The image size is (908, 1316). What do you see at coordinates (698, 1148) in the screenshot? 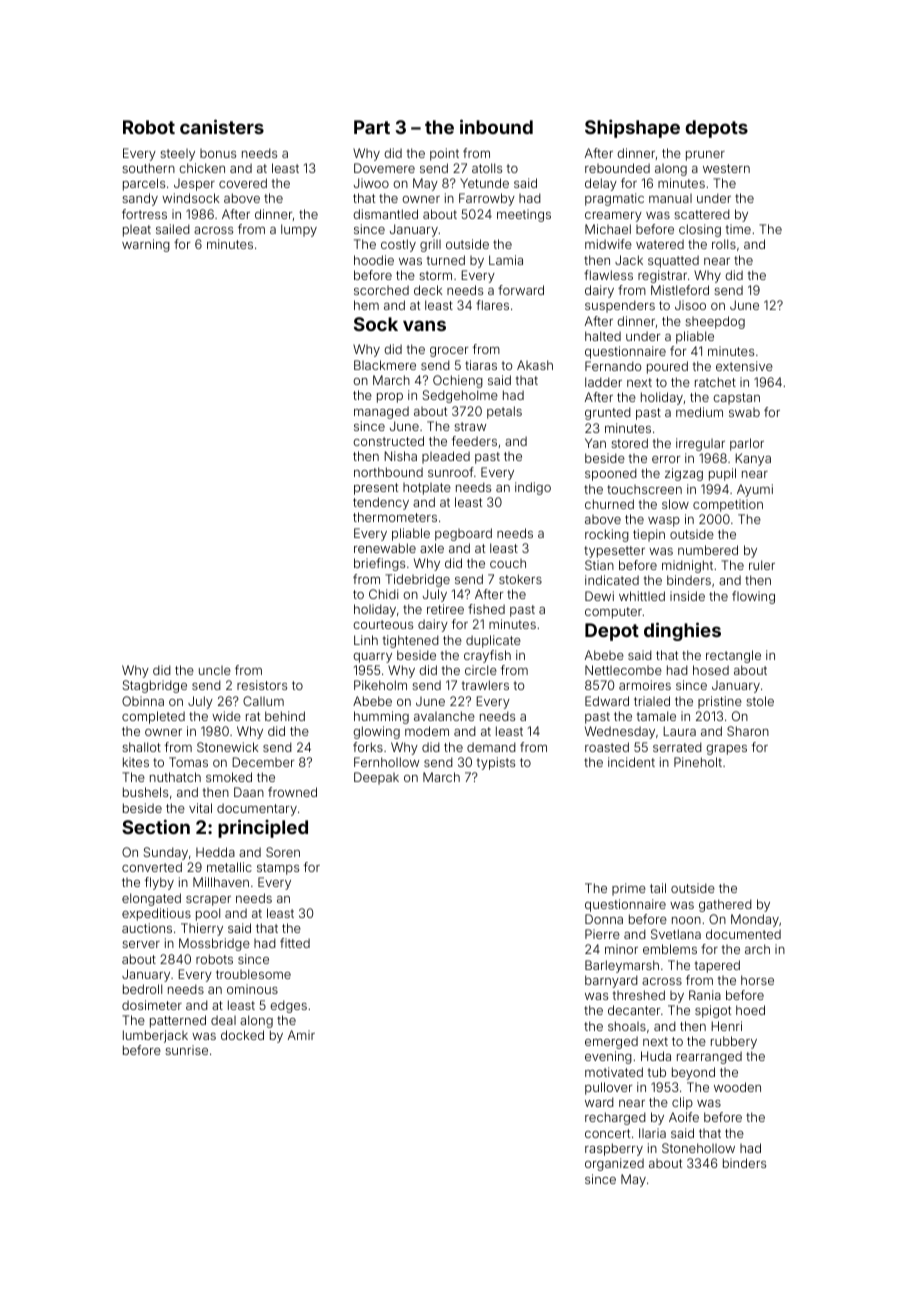
I see `Stonehollow` at bounding box center [698, 1148].
